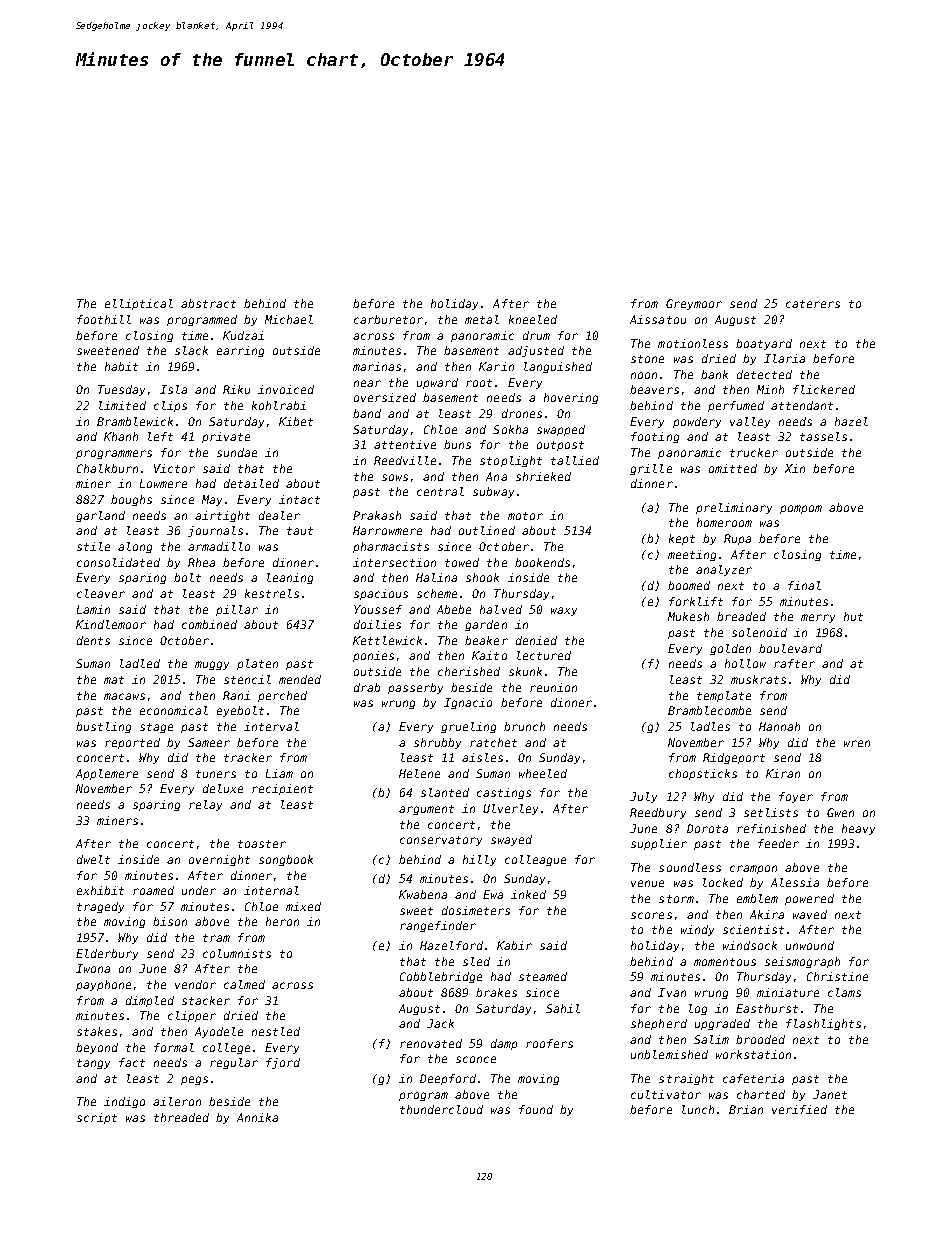 Image resolution: width=952 pixels, height=1233 pixels. Describe the element at coordinates (276, 1031) in the screenshot. I see `nestled` at that location.
